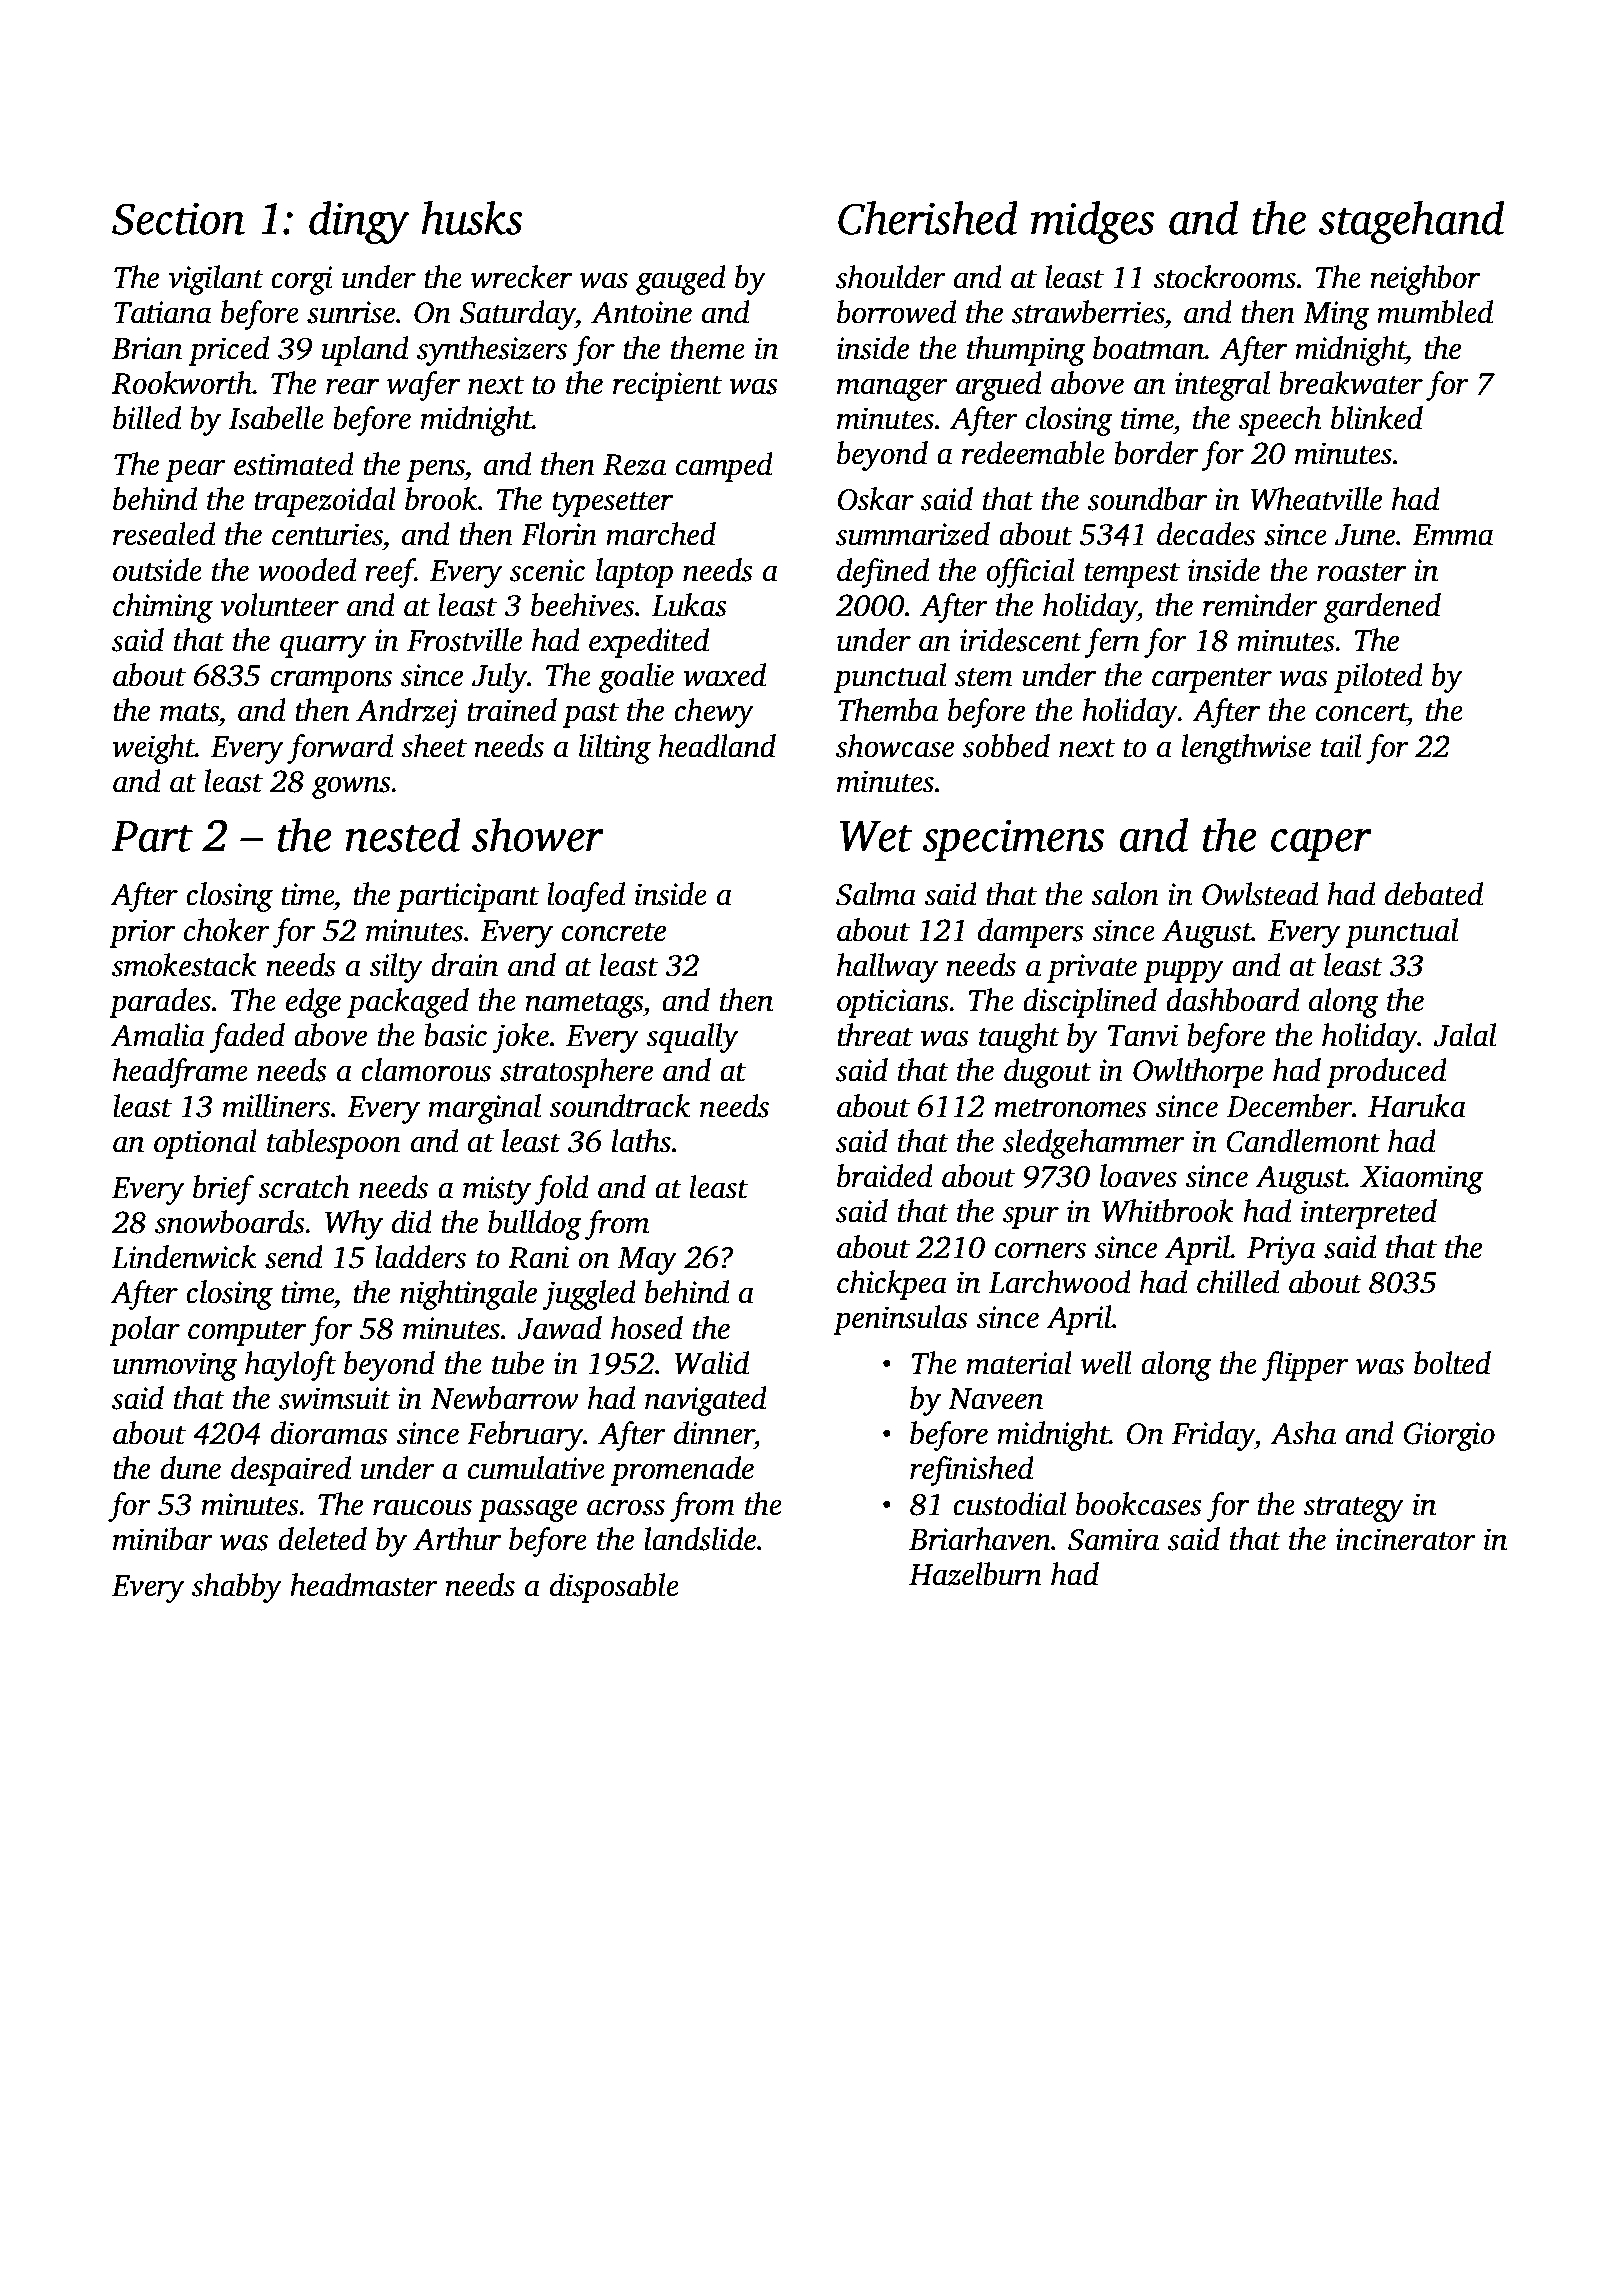  Describe the element at coordinates (1280, 421) in the screenshot. I see `speech` at that location.
